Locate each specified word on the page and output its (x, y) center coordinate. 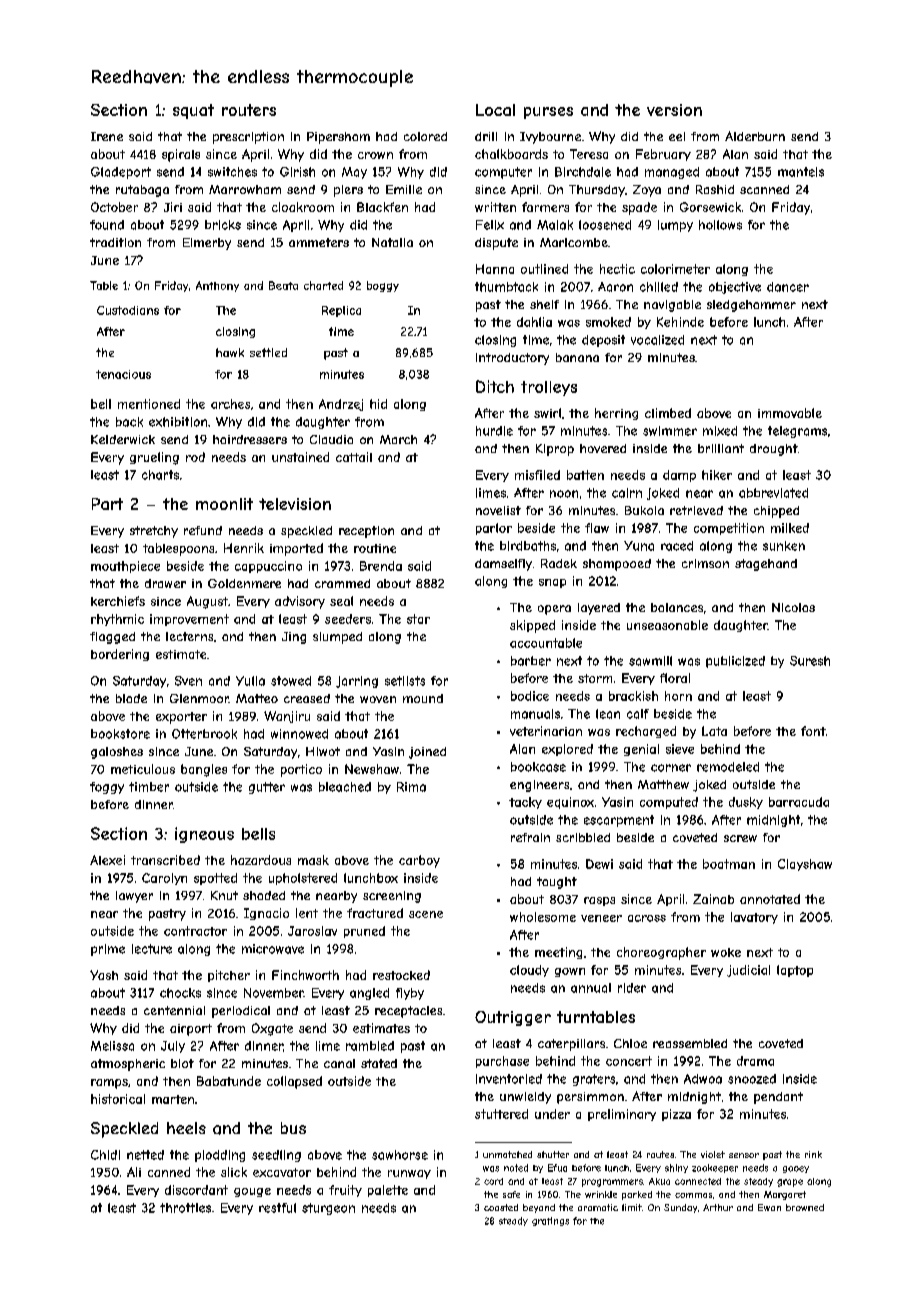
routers (249, 110)
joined (427, 753)
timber (149, 787)
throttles (185, 1208)
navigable (672, 306)
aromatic (598, 1207)
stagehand (766, 565)
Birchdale (583, 172)
